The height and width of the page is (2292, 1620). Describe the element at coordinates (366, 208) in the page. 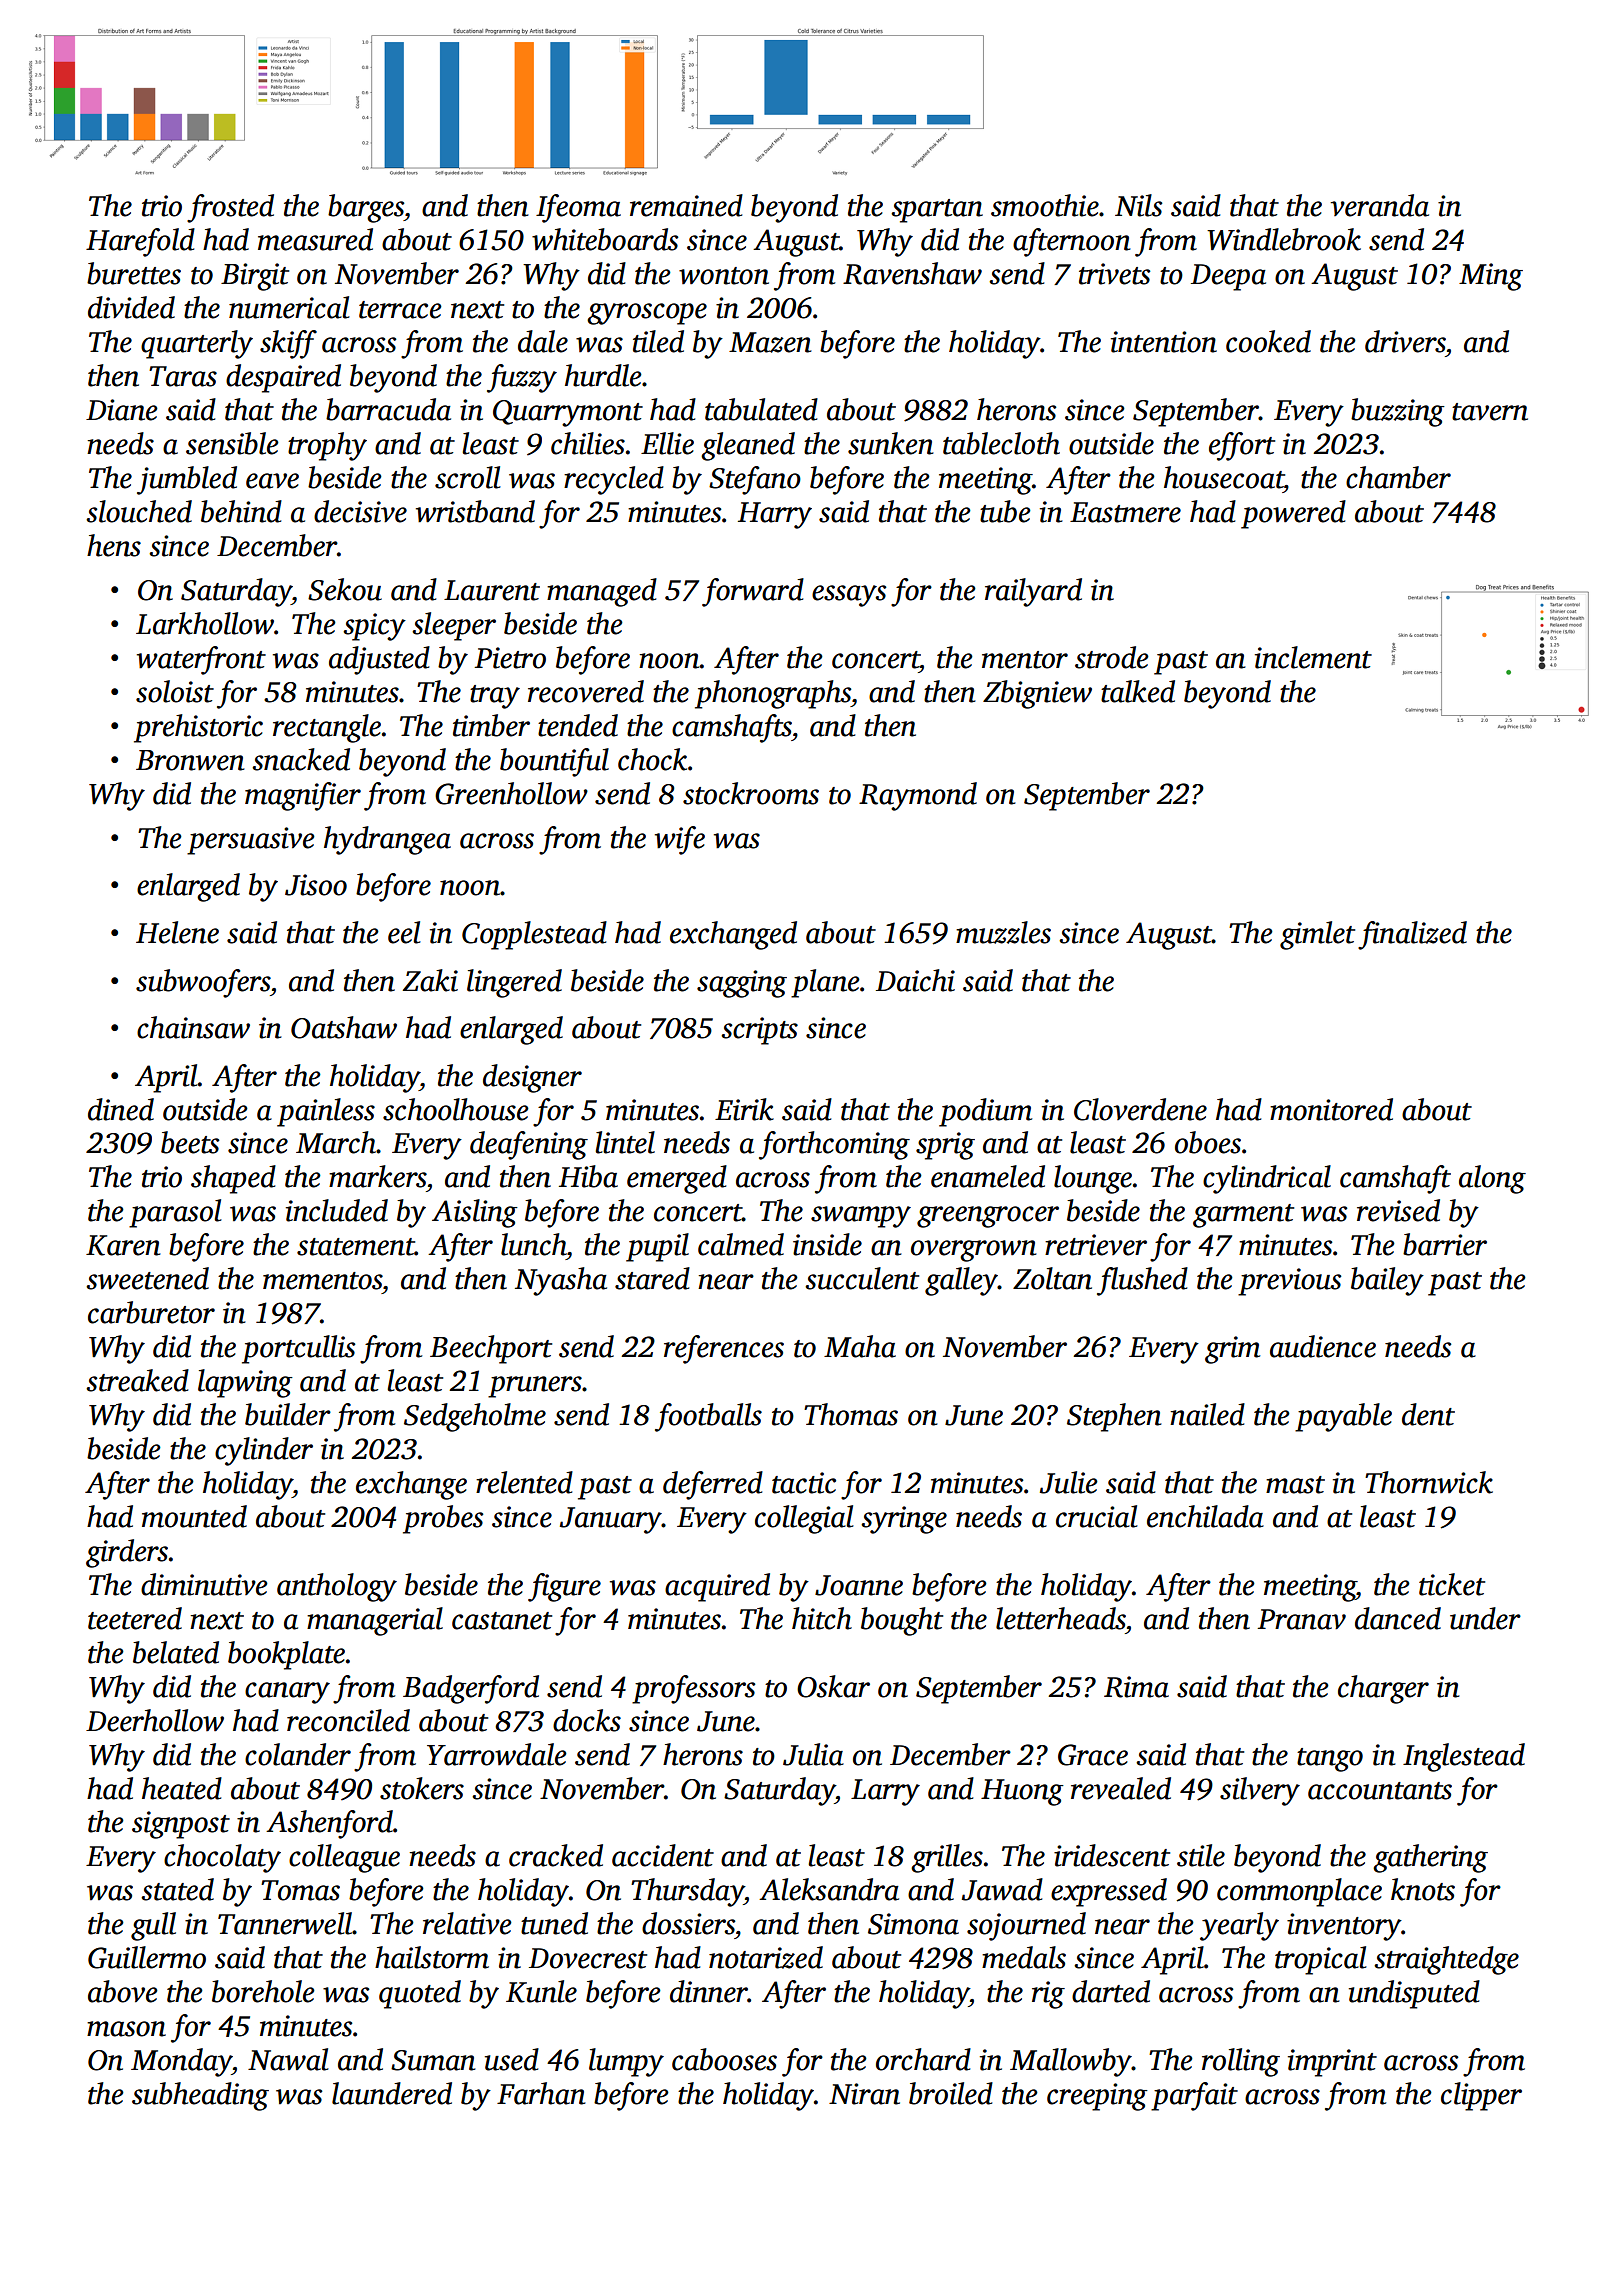

I see `barges` at that location.
